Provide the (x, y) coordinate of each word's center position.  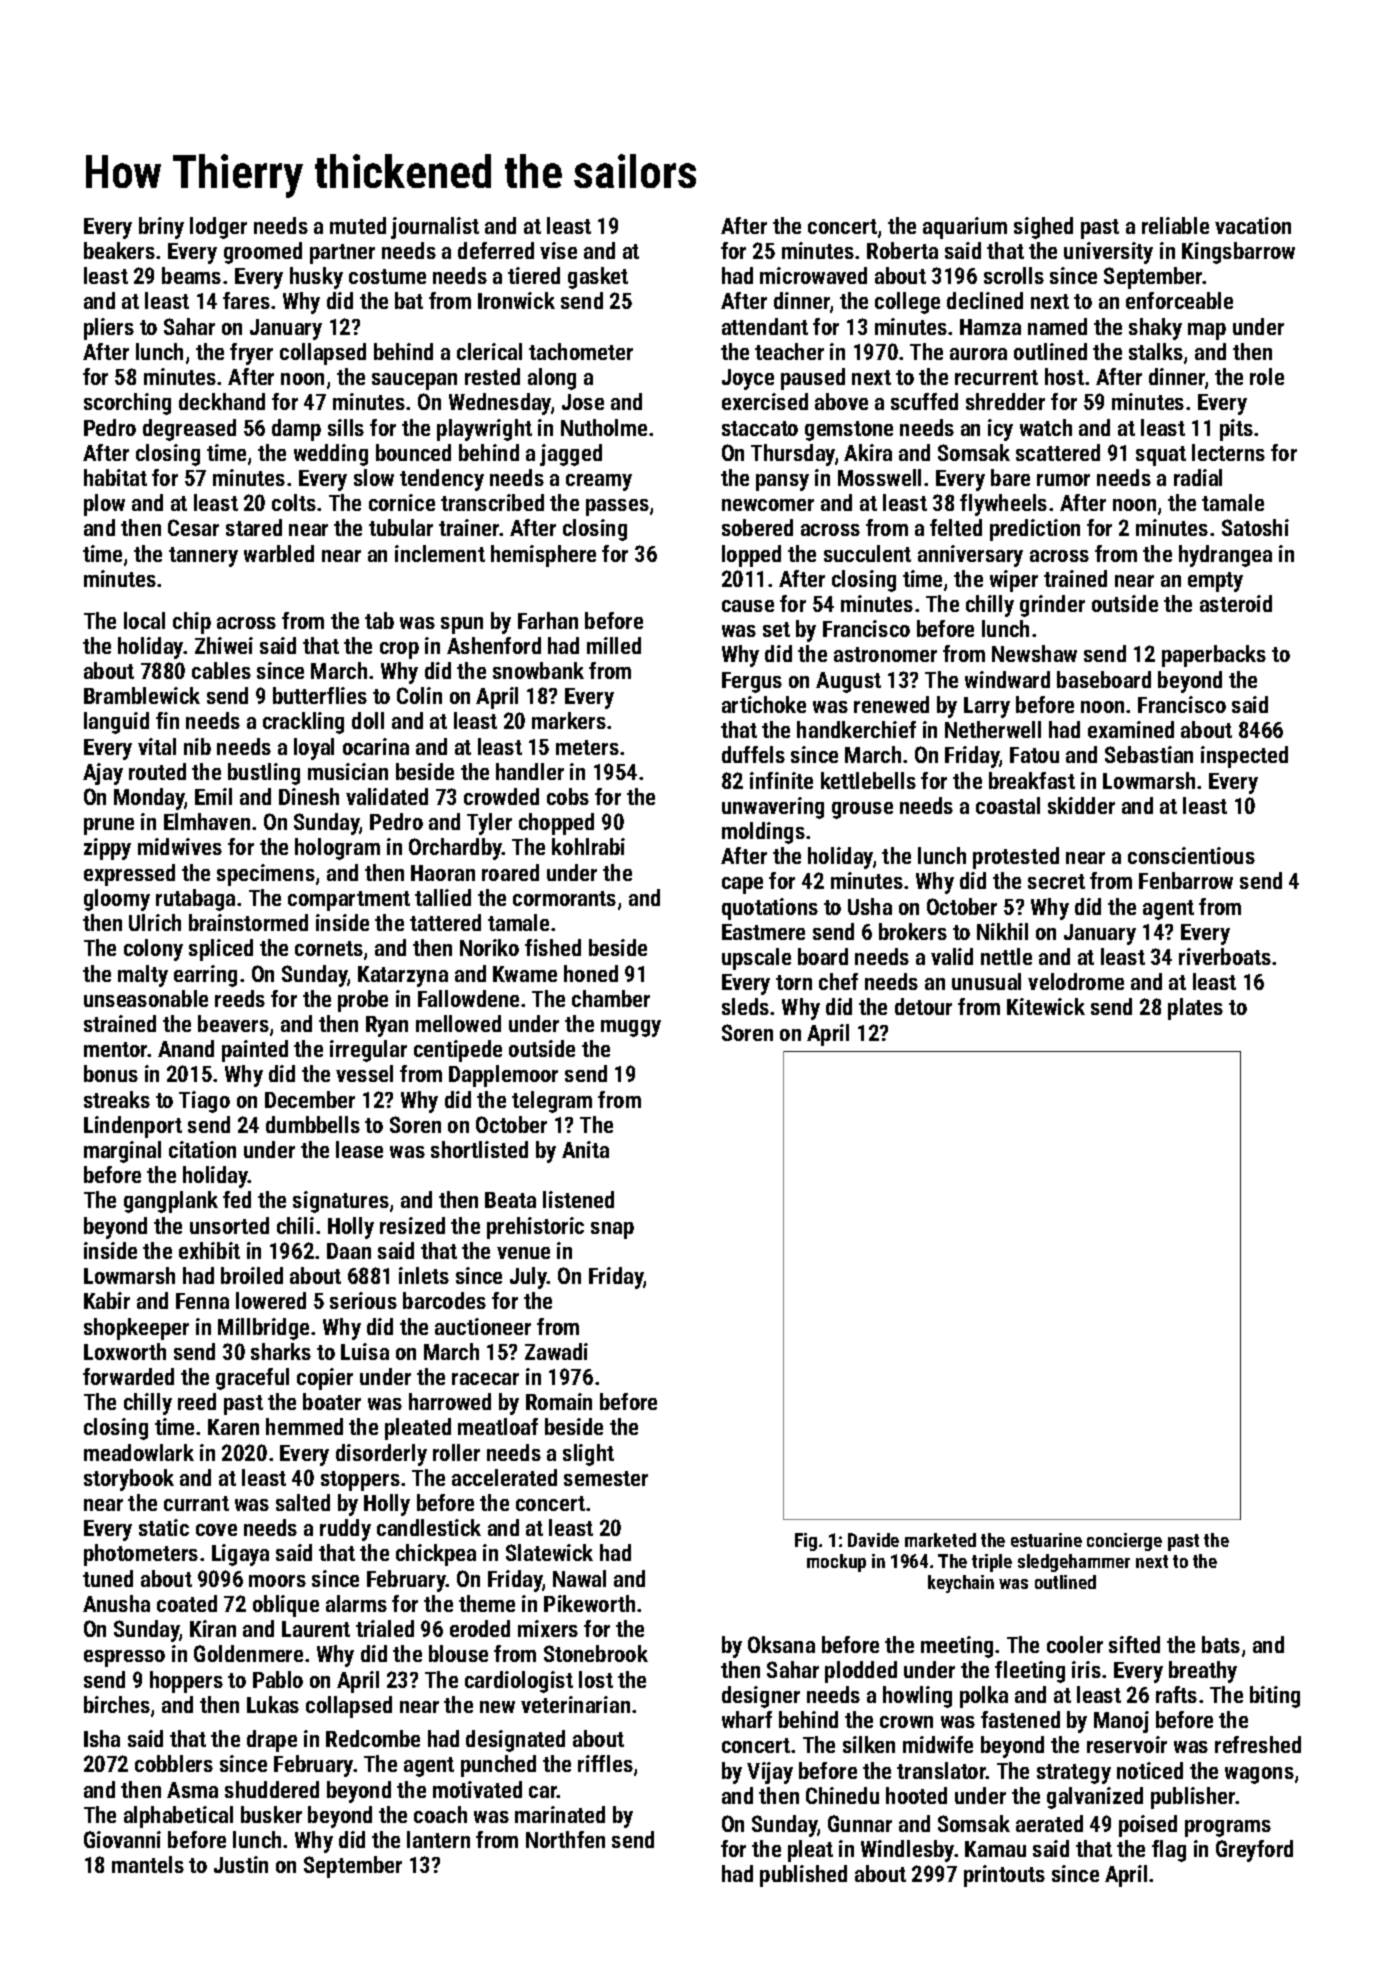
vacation (1253, 225)
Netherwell (993, 729)
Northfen (565, 1839)
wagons (1259, 1775)
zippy (107, 849)
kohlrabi (588, 846)
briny (161, 228)
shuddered (272, 1789)
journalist (435, 228)
